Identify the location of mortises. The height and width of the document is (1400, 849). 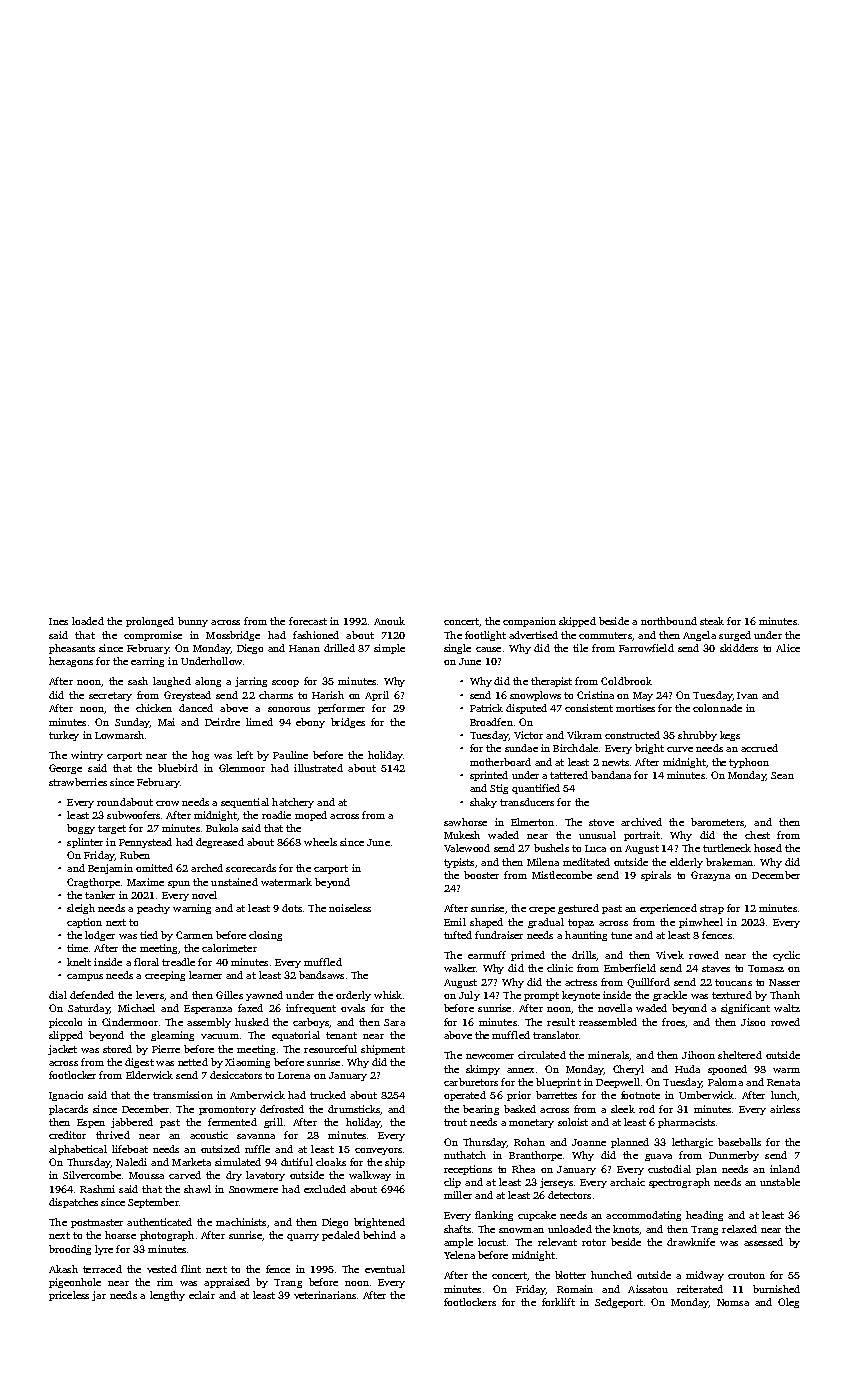
(635, 708).
